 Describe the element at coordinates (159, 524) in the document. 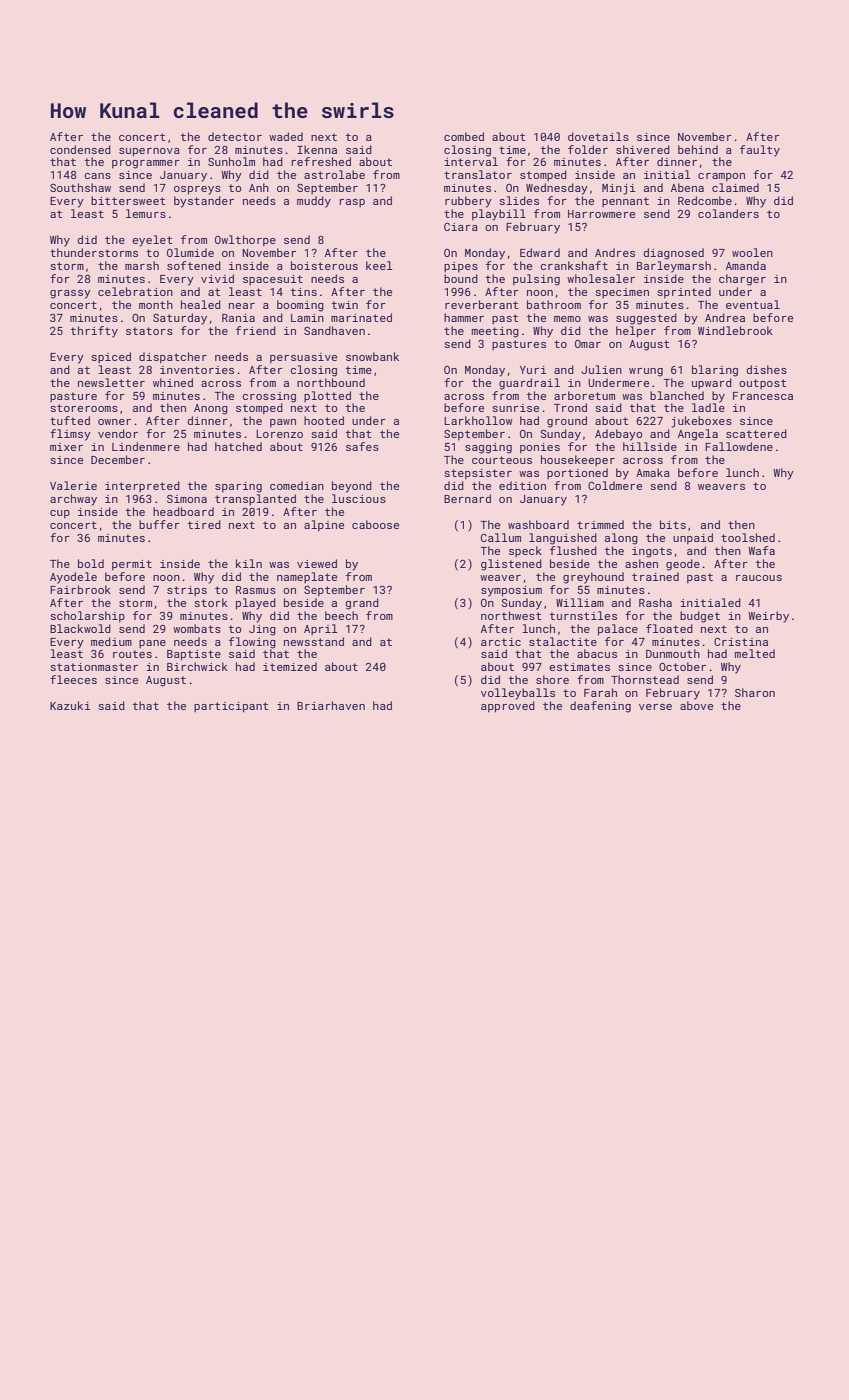

I see `buffer` at that location.
